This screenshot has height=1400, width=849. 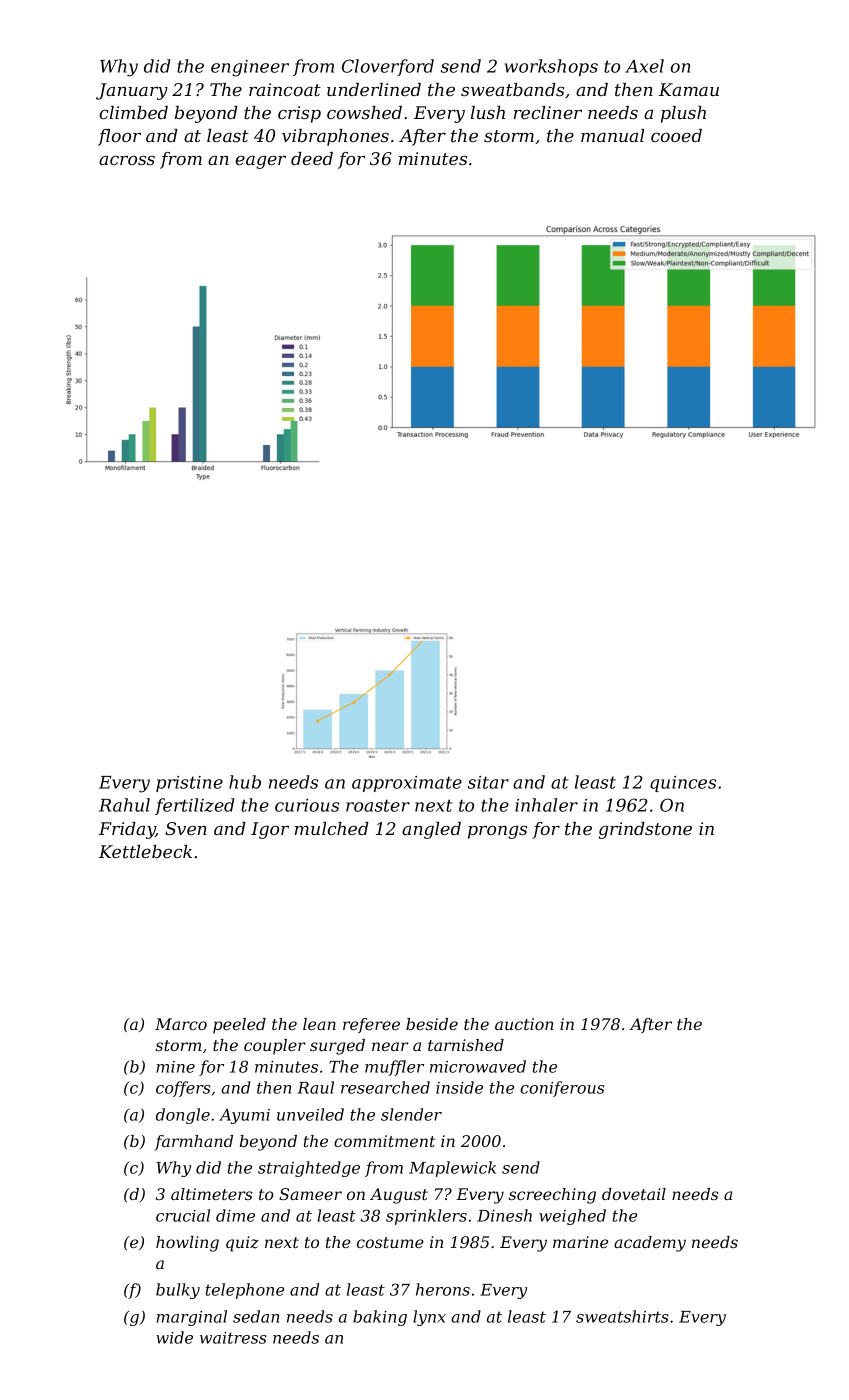 I want to click on approximate, so click(x=407, y=784).
